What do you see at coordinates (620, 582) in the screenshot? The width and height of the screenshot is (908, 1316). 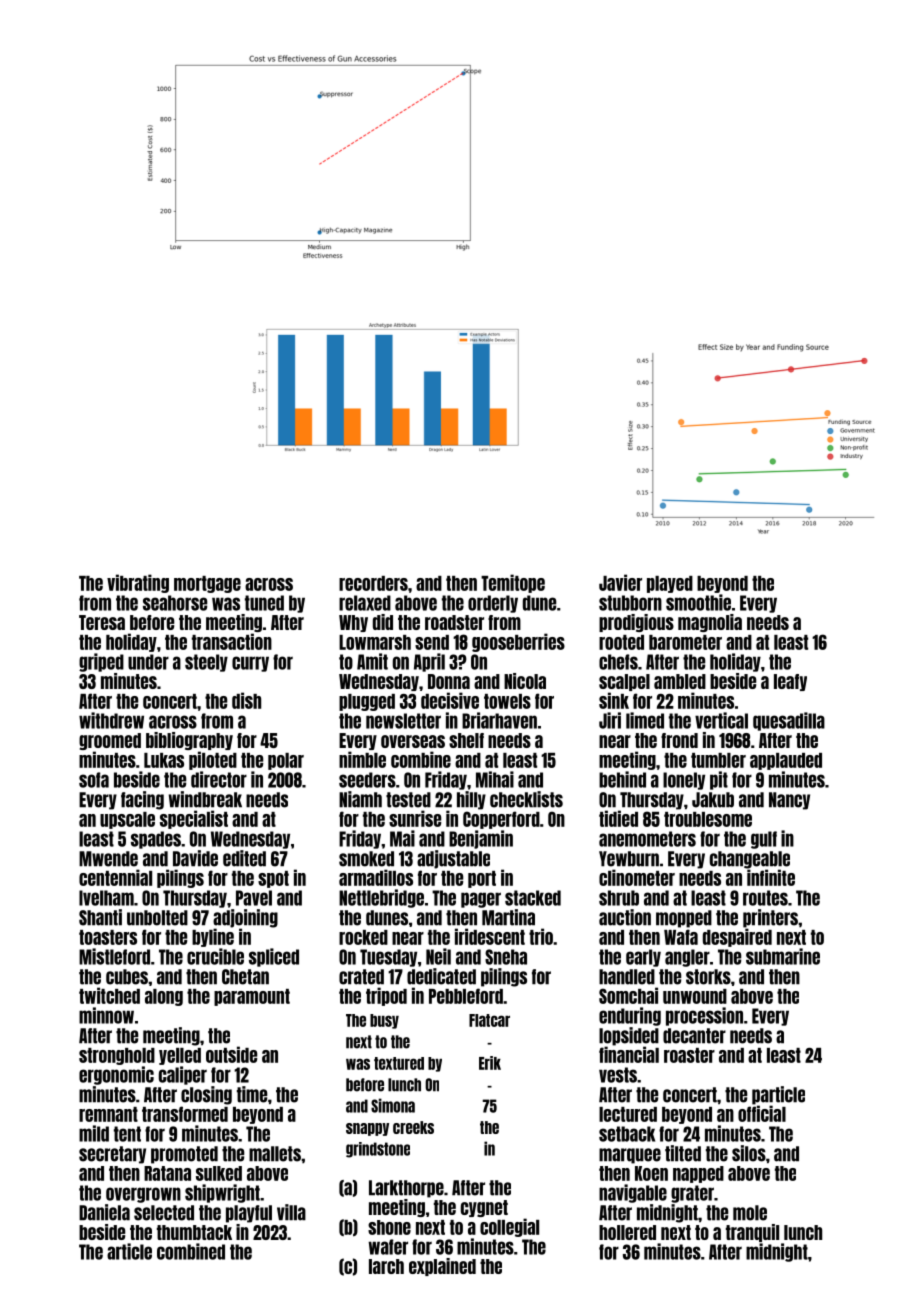 I see `Javier` at bounding box center [620, 582].
